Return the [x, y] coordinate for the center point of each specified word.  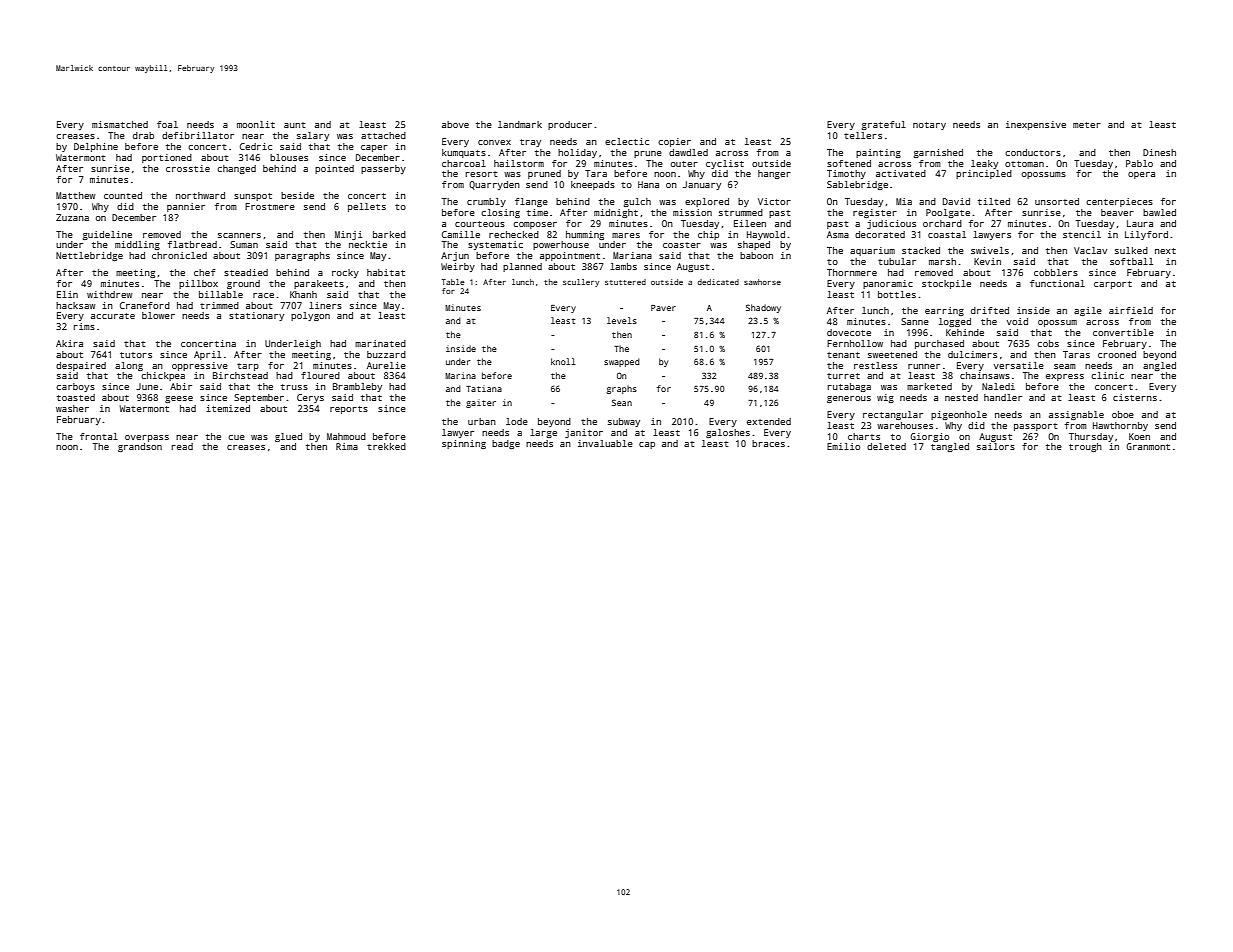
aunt [295, 125]
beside [297, 195]
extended [769, 421]
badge [506, 444]
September [259, 398]
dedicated [718, 282]
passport [1036, 427]
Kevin [987, 261]
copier [674, 142]
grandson [140, 447]
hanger [774, 174]
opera [1141, 175]
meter [1087, 125]
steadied [246, 272]
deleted [886, 446]
